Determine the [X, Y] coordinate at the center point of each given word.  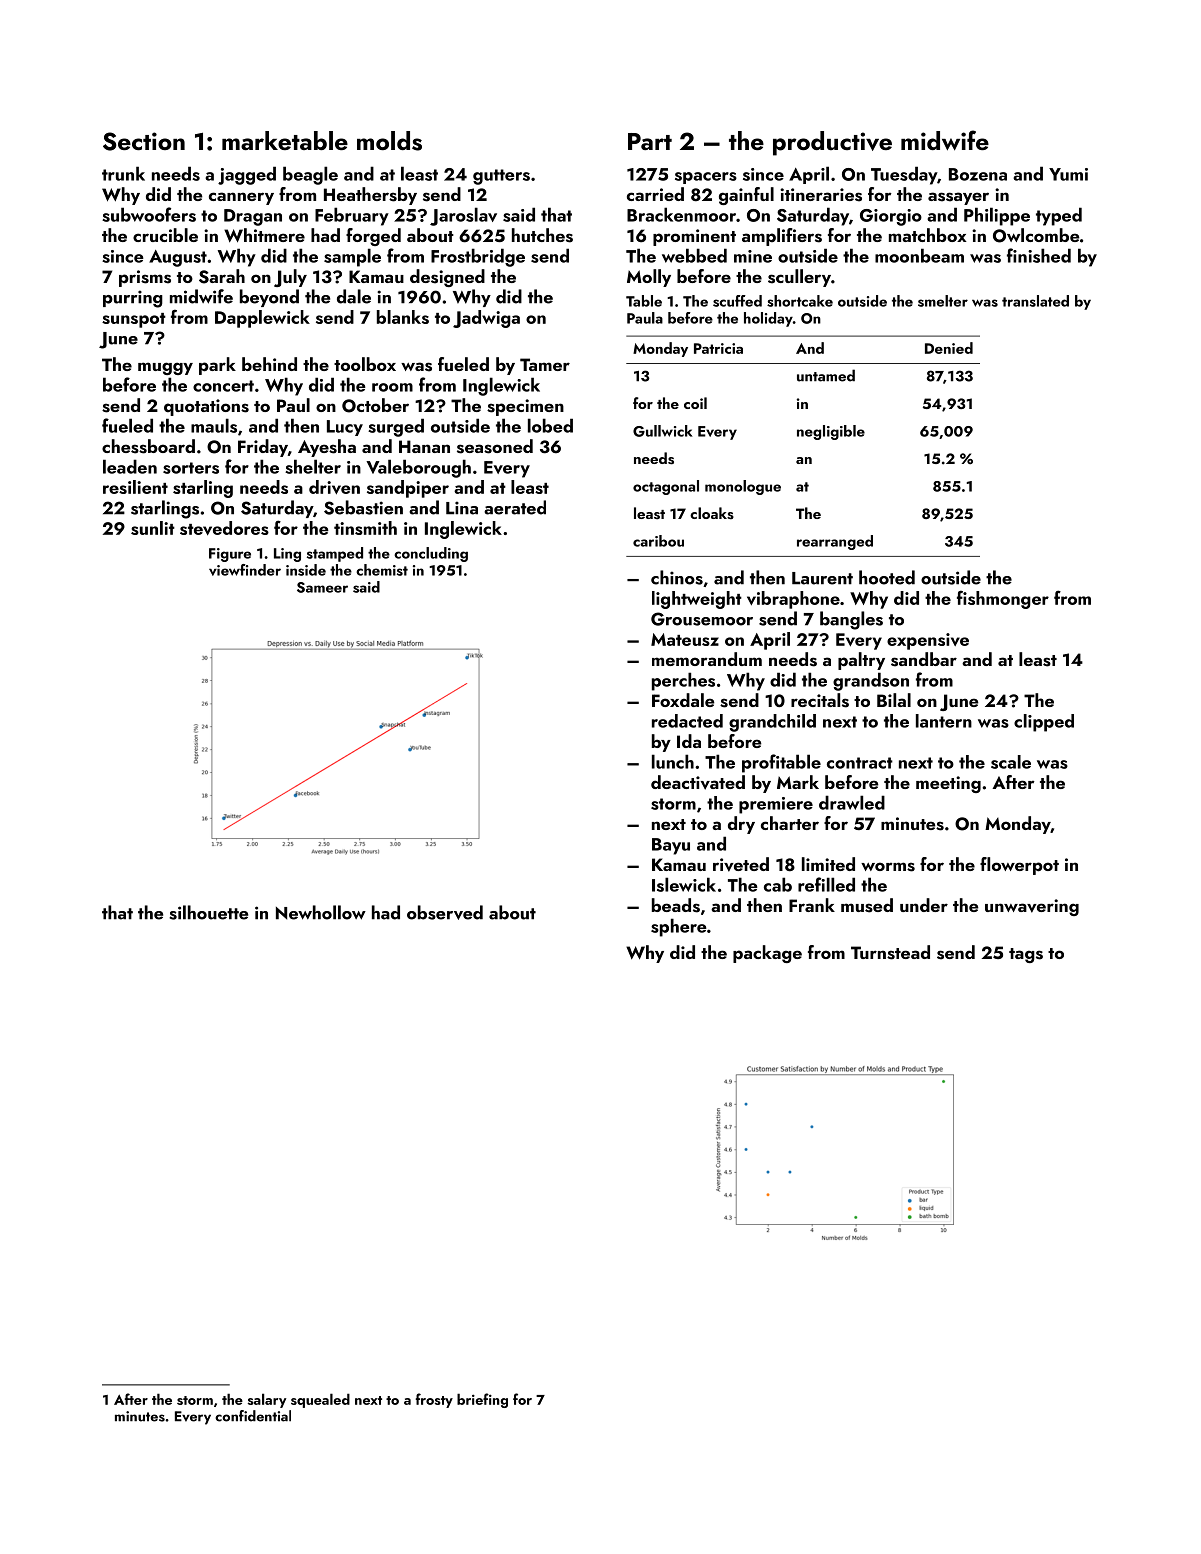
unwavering [1032, 907]
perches [683, 681]
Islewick [684, 884]
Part [650, 141]
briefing [482, 1400]
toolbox [365, 364]
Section [144, 141]
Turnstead [890, 952]
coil [695, 403]
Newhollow [321, 912]
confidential [253, 1416]
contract [860, 763]
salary [267, 1400]
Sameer [322, 587]
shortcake [800, 301]
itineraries [821, 195]
